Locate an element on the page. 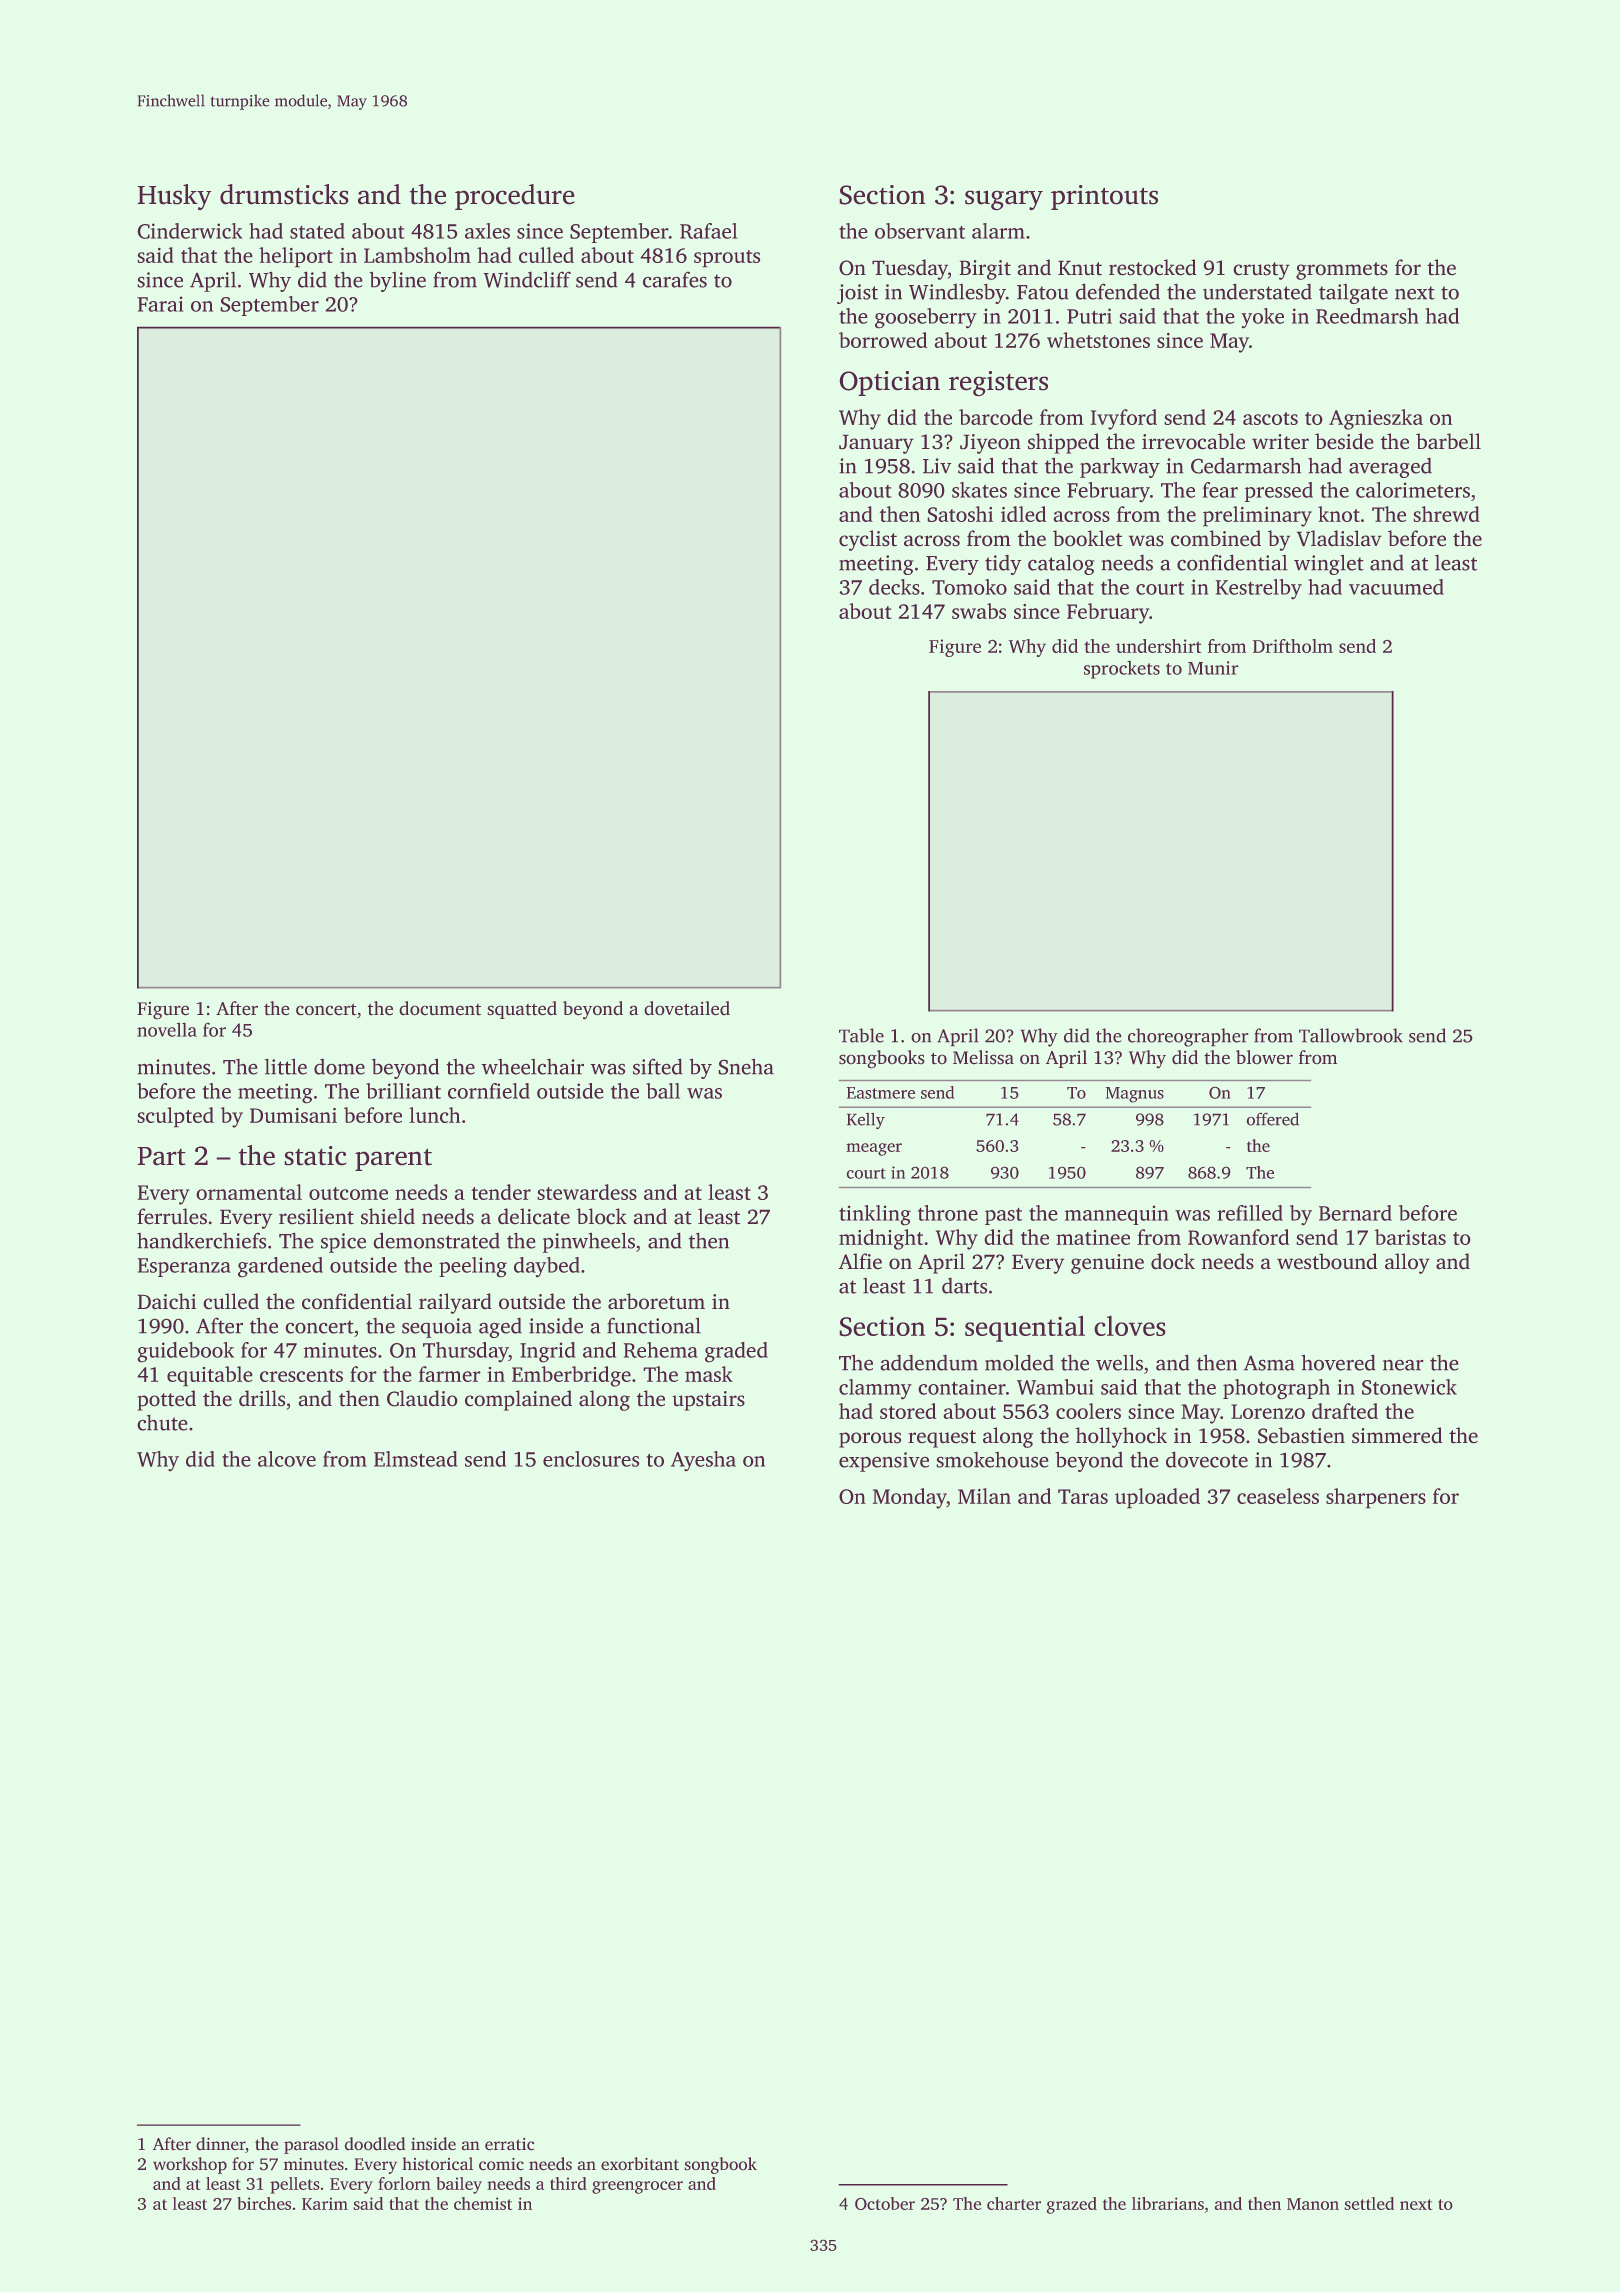  yoke is located at coordinates (1262, 318).
